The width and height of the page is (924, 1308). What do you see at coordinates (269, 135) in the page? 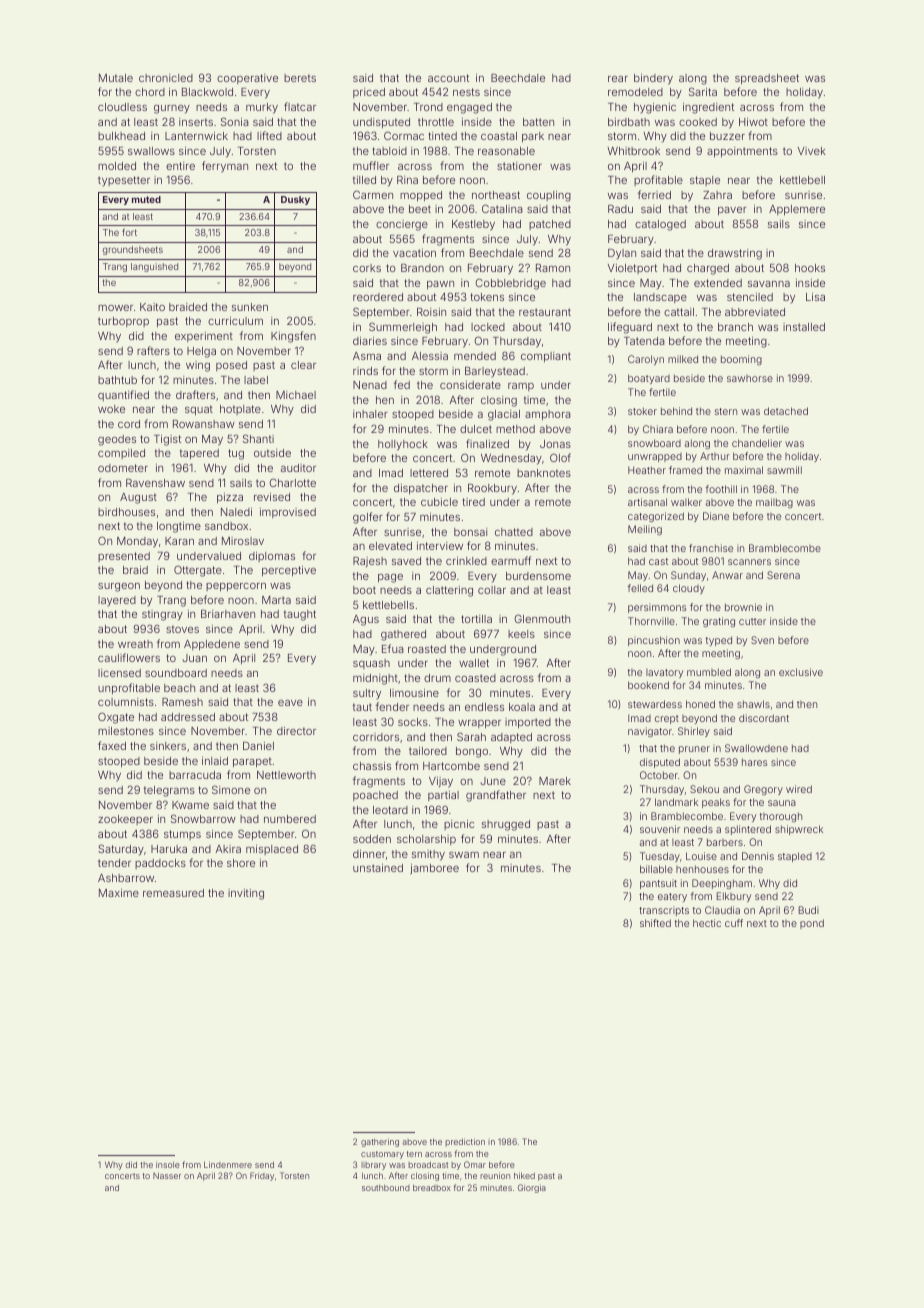
I see `lifted` at bounding box center [269, 135].
